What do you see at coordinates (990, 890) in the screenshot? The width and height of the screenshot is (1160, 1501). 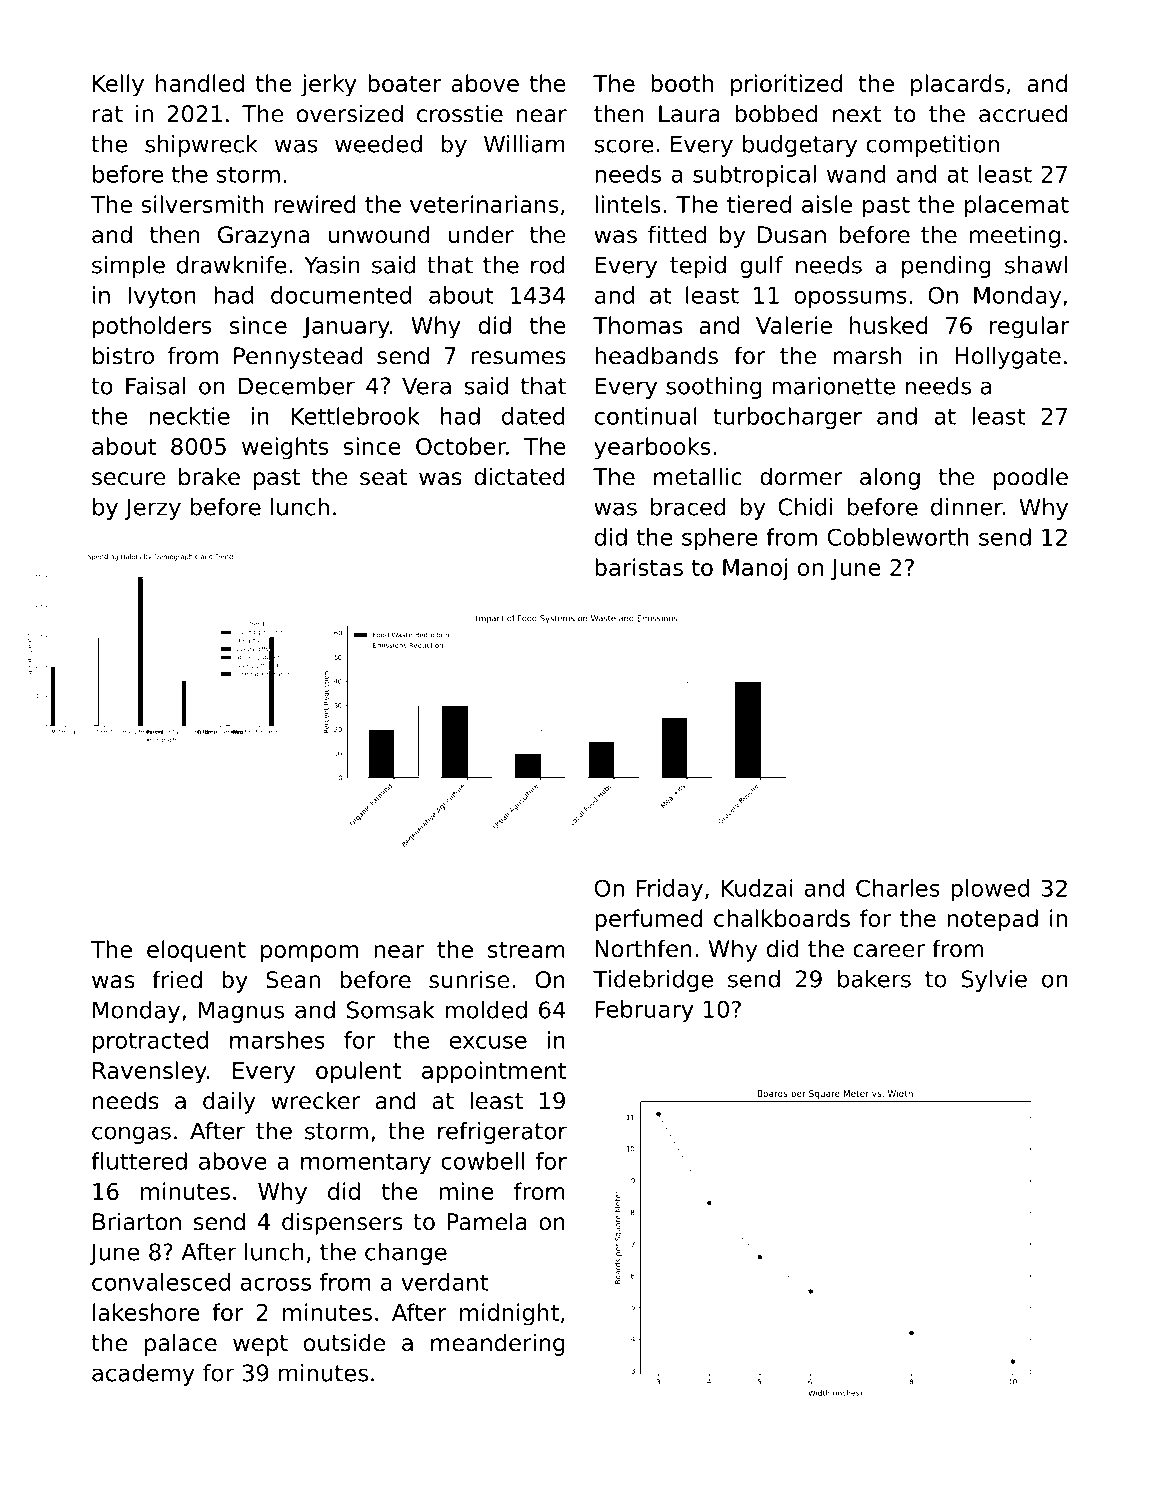 I see `plowed` at bounding box center [990, 890].
